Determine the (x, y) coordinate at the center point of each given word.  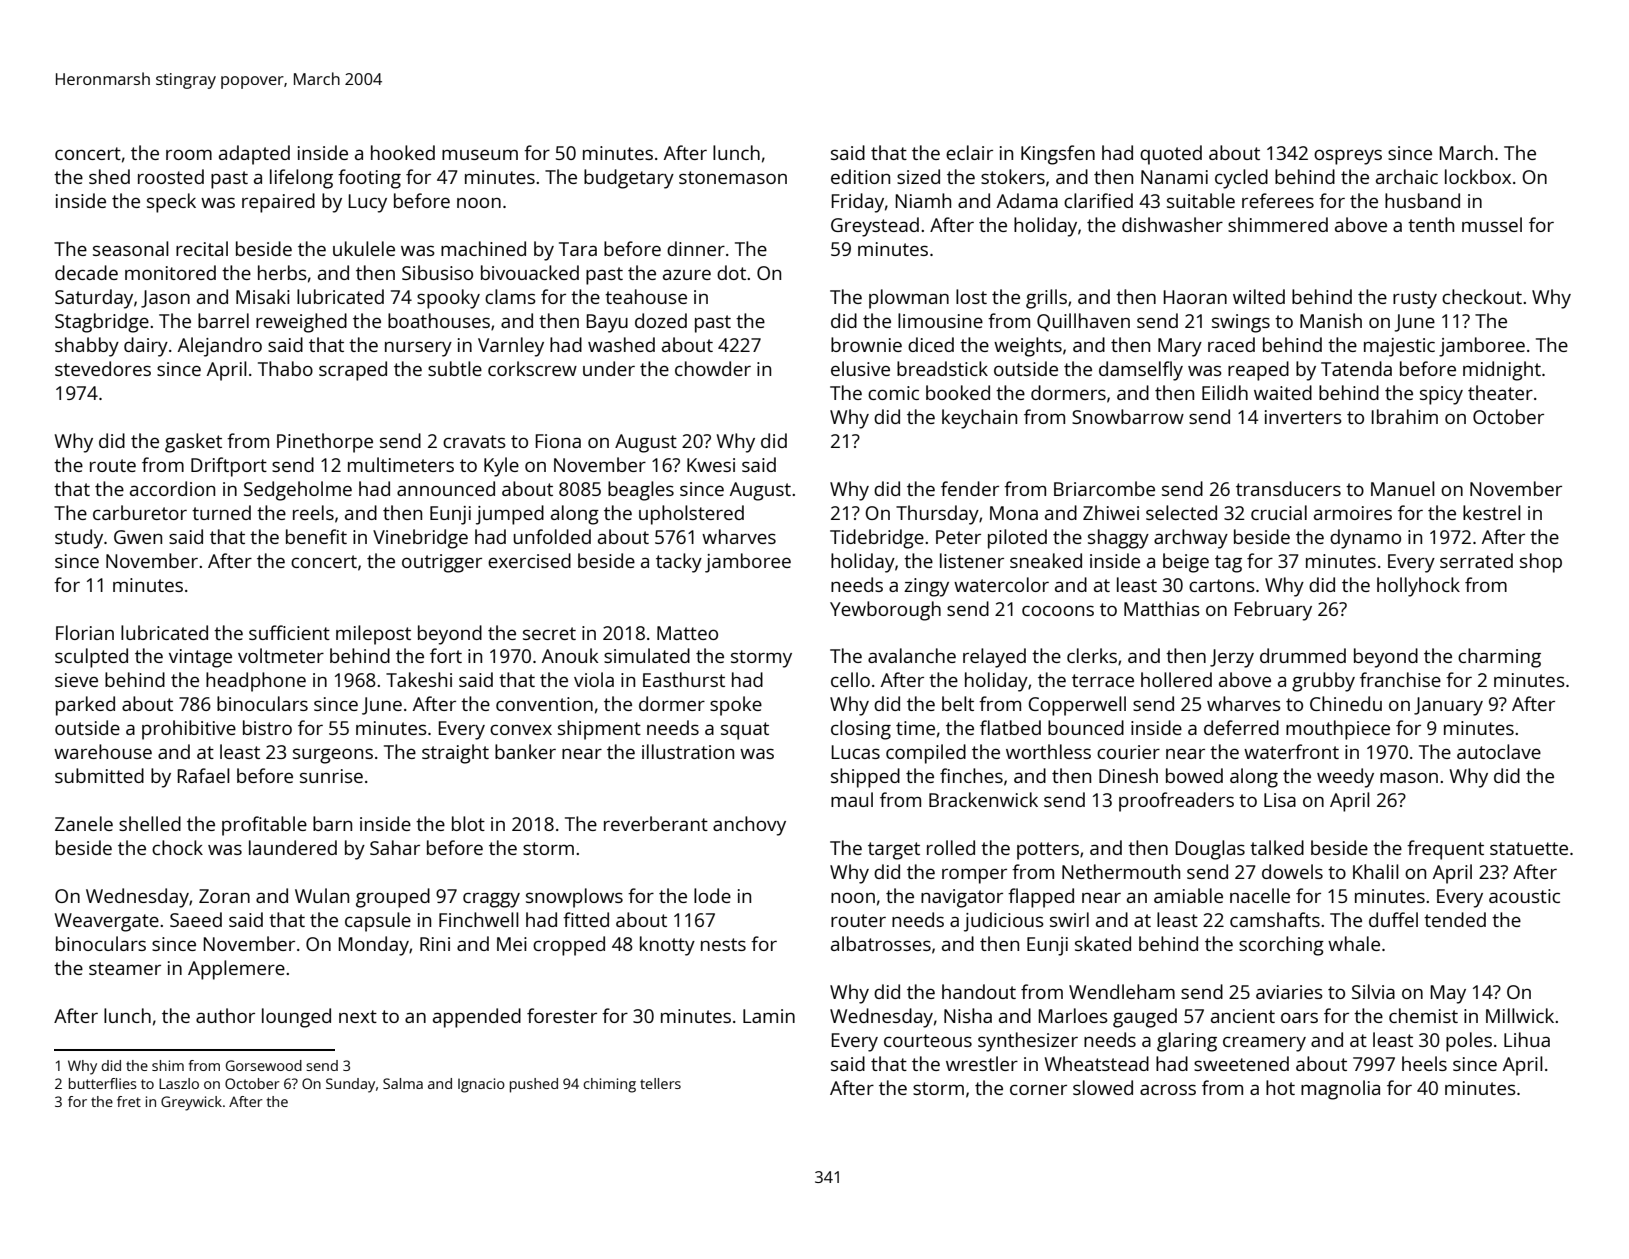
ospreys (1348, 157)
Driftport (229, 467)
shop (1541, 563)
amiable (1188, 895)
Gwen (138, 537)
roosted (171, 176)
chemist (1423, 1015)
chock (177, 847)
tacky (679, 563)
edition (860, 176)
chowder (713, 368)
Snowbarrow (1128, 416)
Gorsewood (264, 1065)
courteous (928, 1040)
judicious (1004, 922)
